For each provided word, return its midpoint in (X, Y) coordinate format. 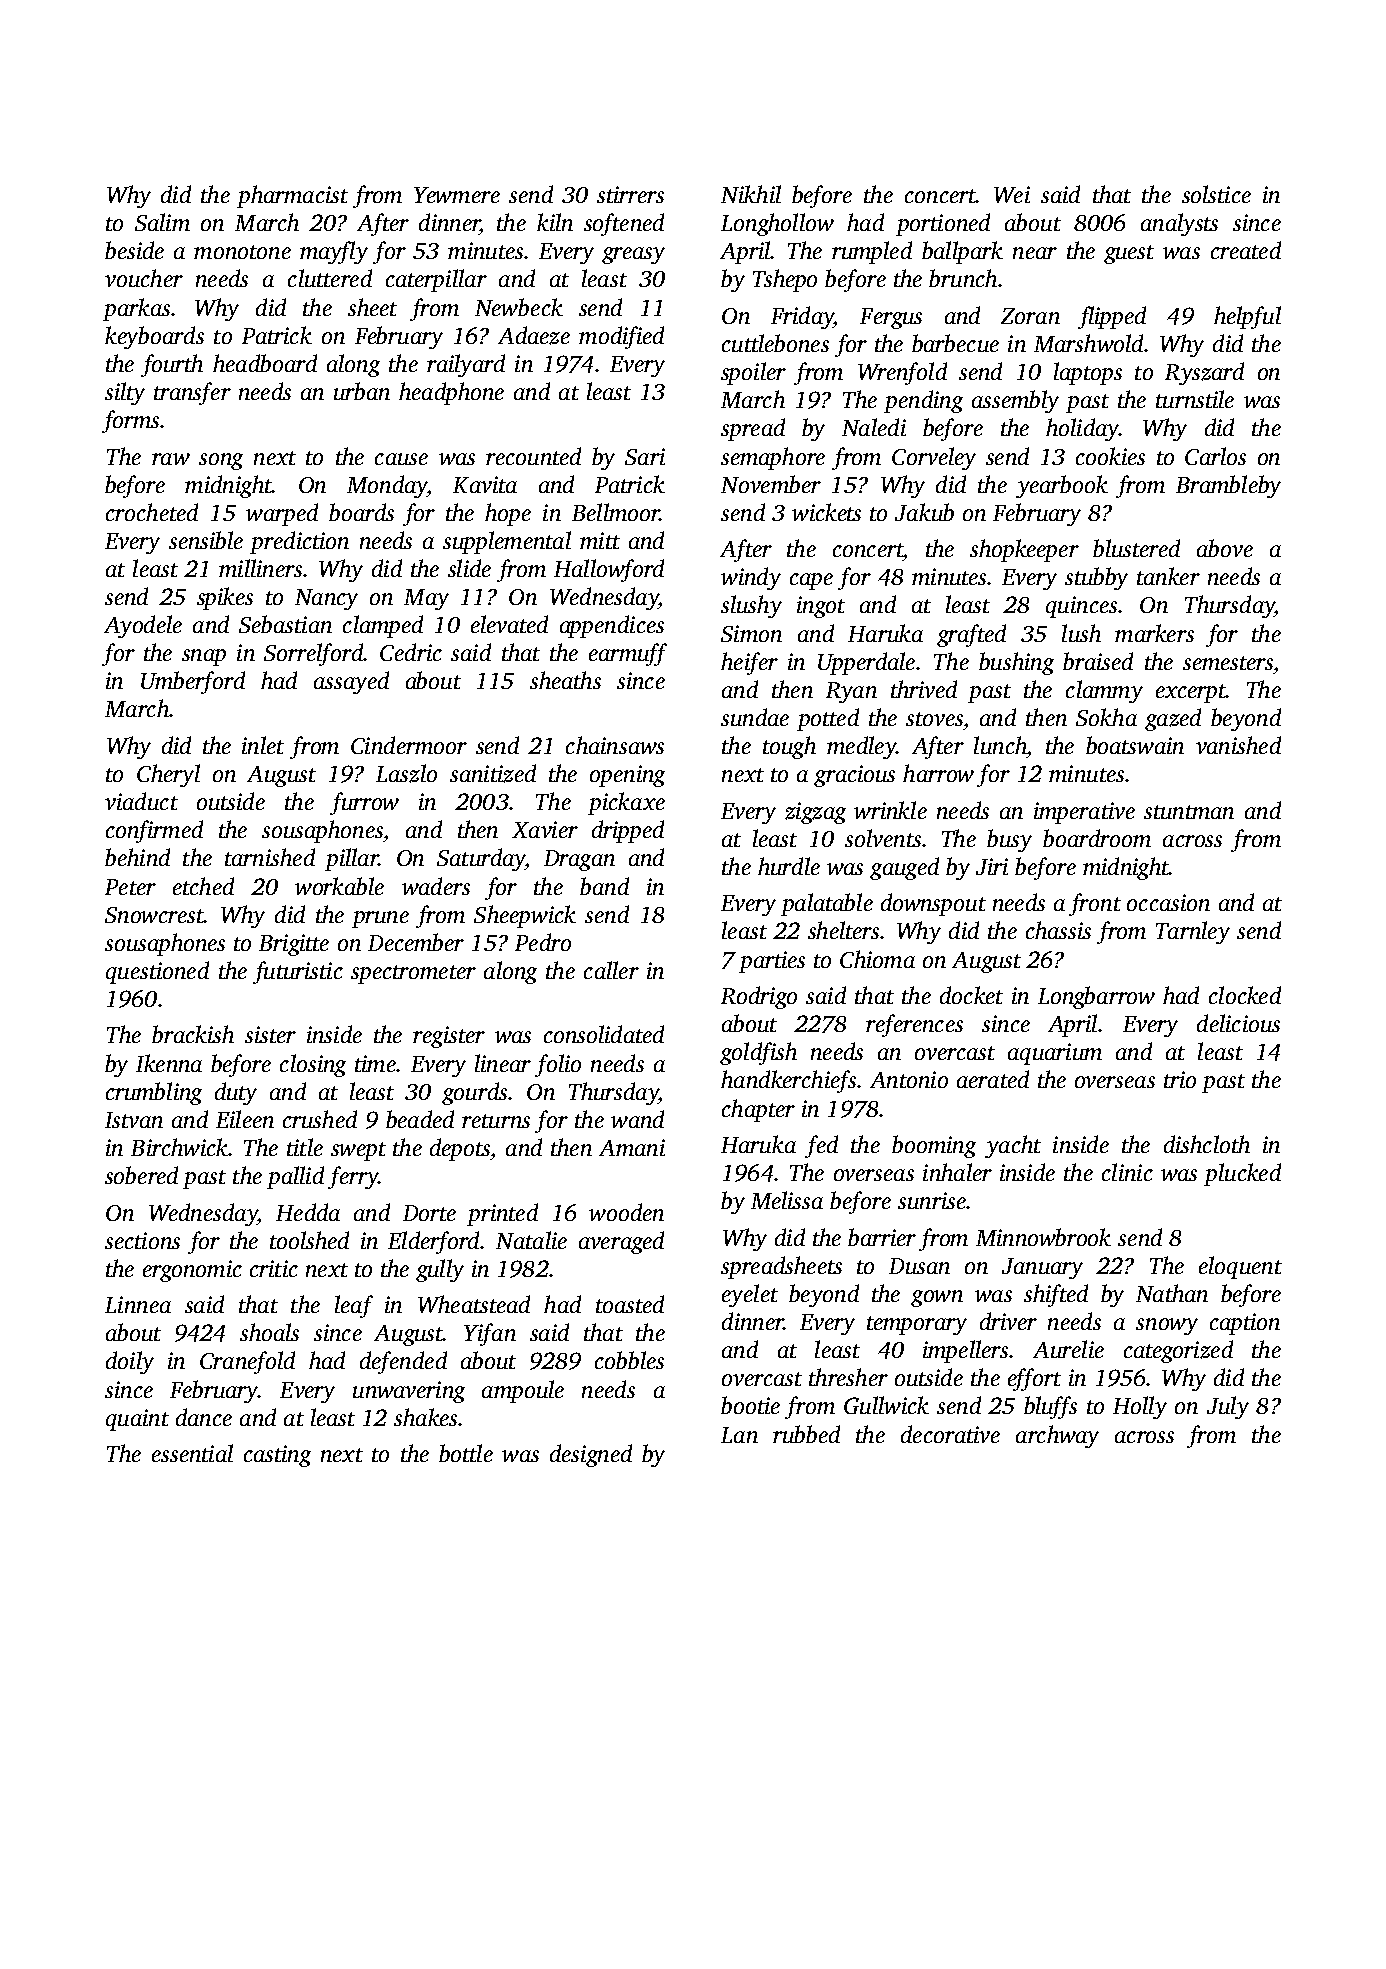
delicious (1238, 1023)
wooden (626, 1212)
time (375, 1063)
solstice (1216, 194)
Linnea (138, 1304)
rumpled (872, 252)
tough (789, 747)
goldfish (758, 1053)
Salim (162, 222)
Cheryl (168, 775)
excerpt (1191, 693)
